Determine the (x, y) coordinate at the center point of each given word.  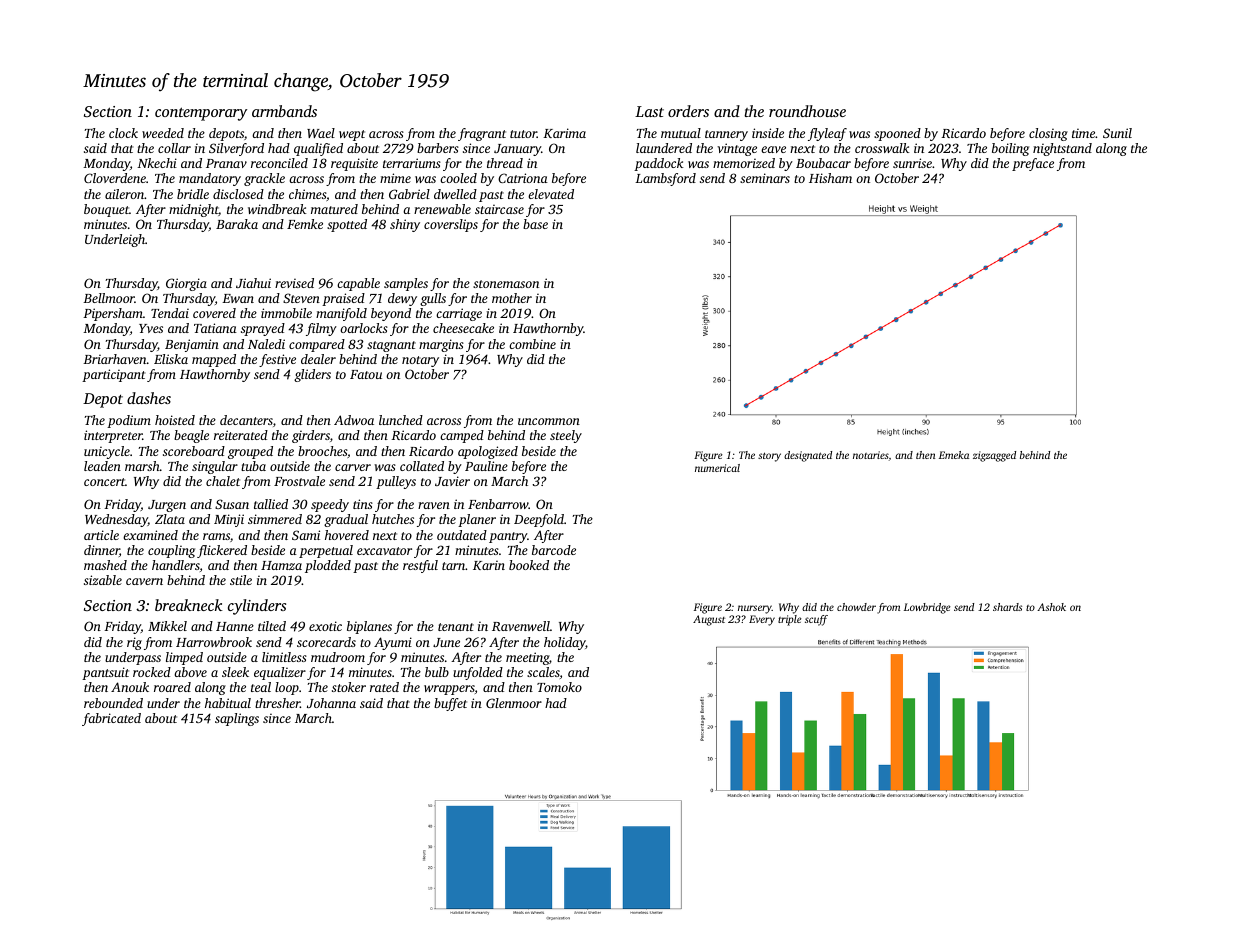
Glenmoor (514, 703)
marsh (142, 466)
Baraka (237, 224)
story (769, 457)
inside (768, 133)
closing (1048, 134)
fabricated (111, 719)
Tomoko (559, 687)
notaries (871, 455)
